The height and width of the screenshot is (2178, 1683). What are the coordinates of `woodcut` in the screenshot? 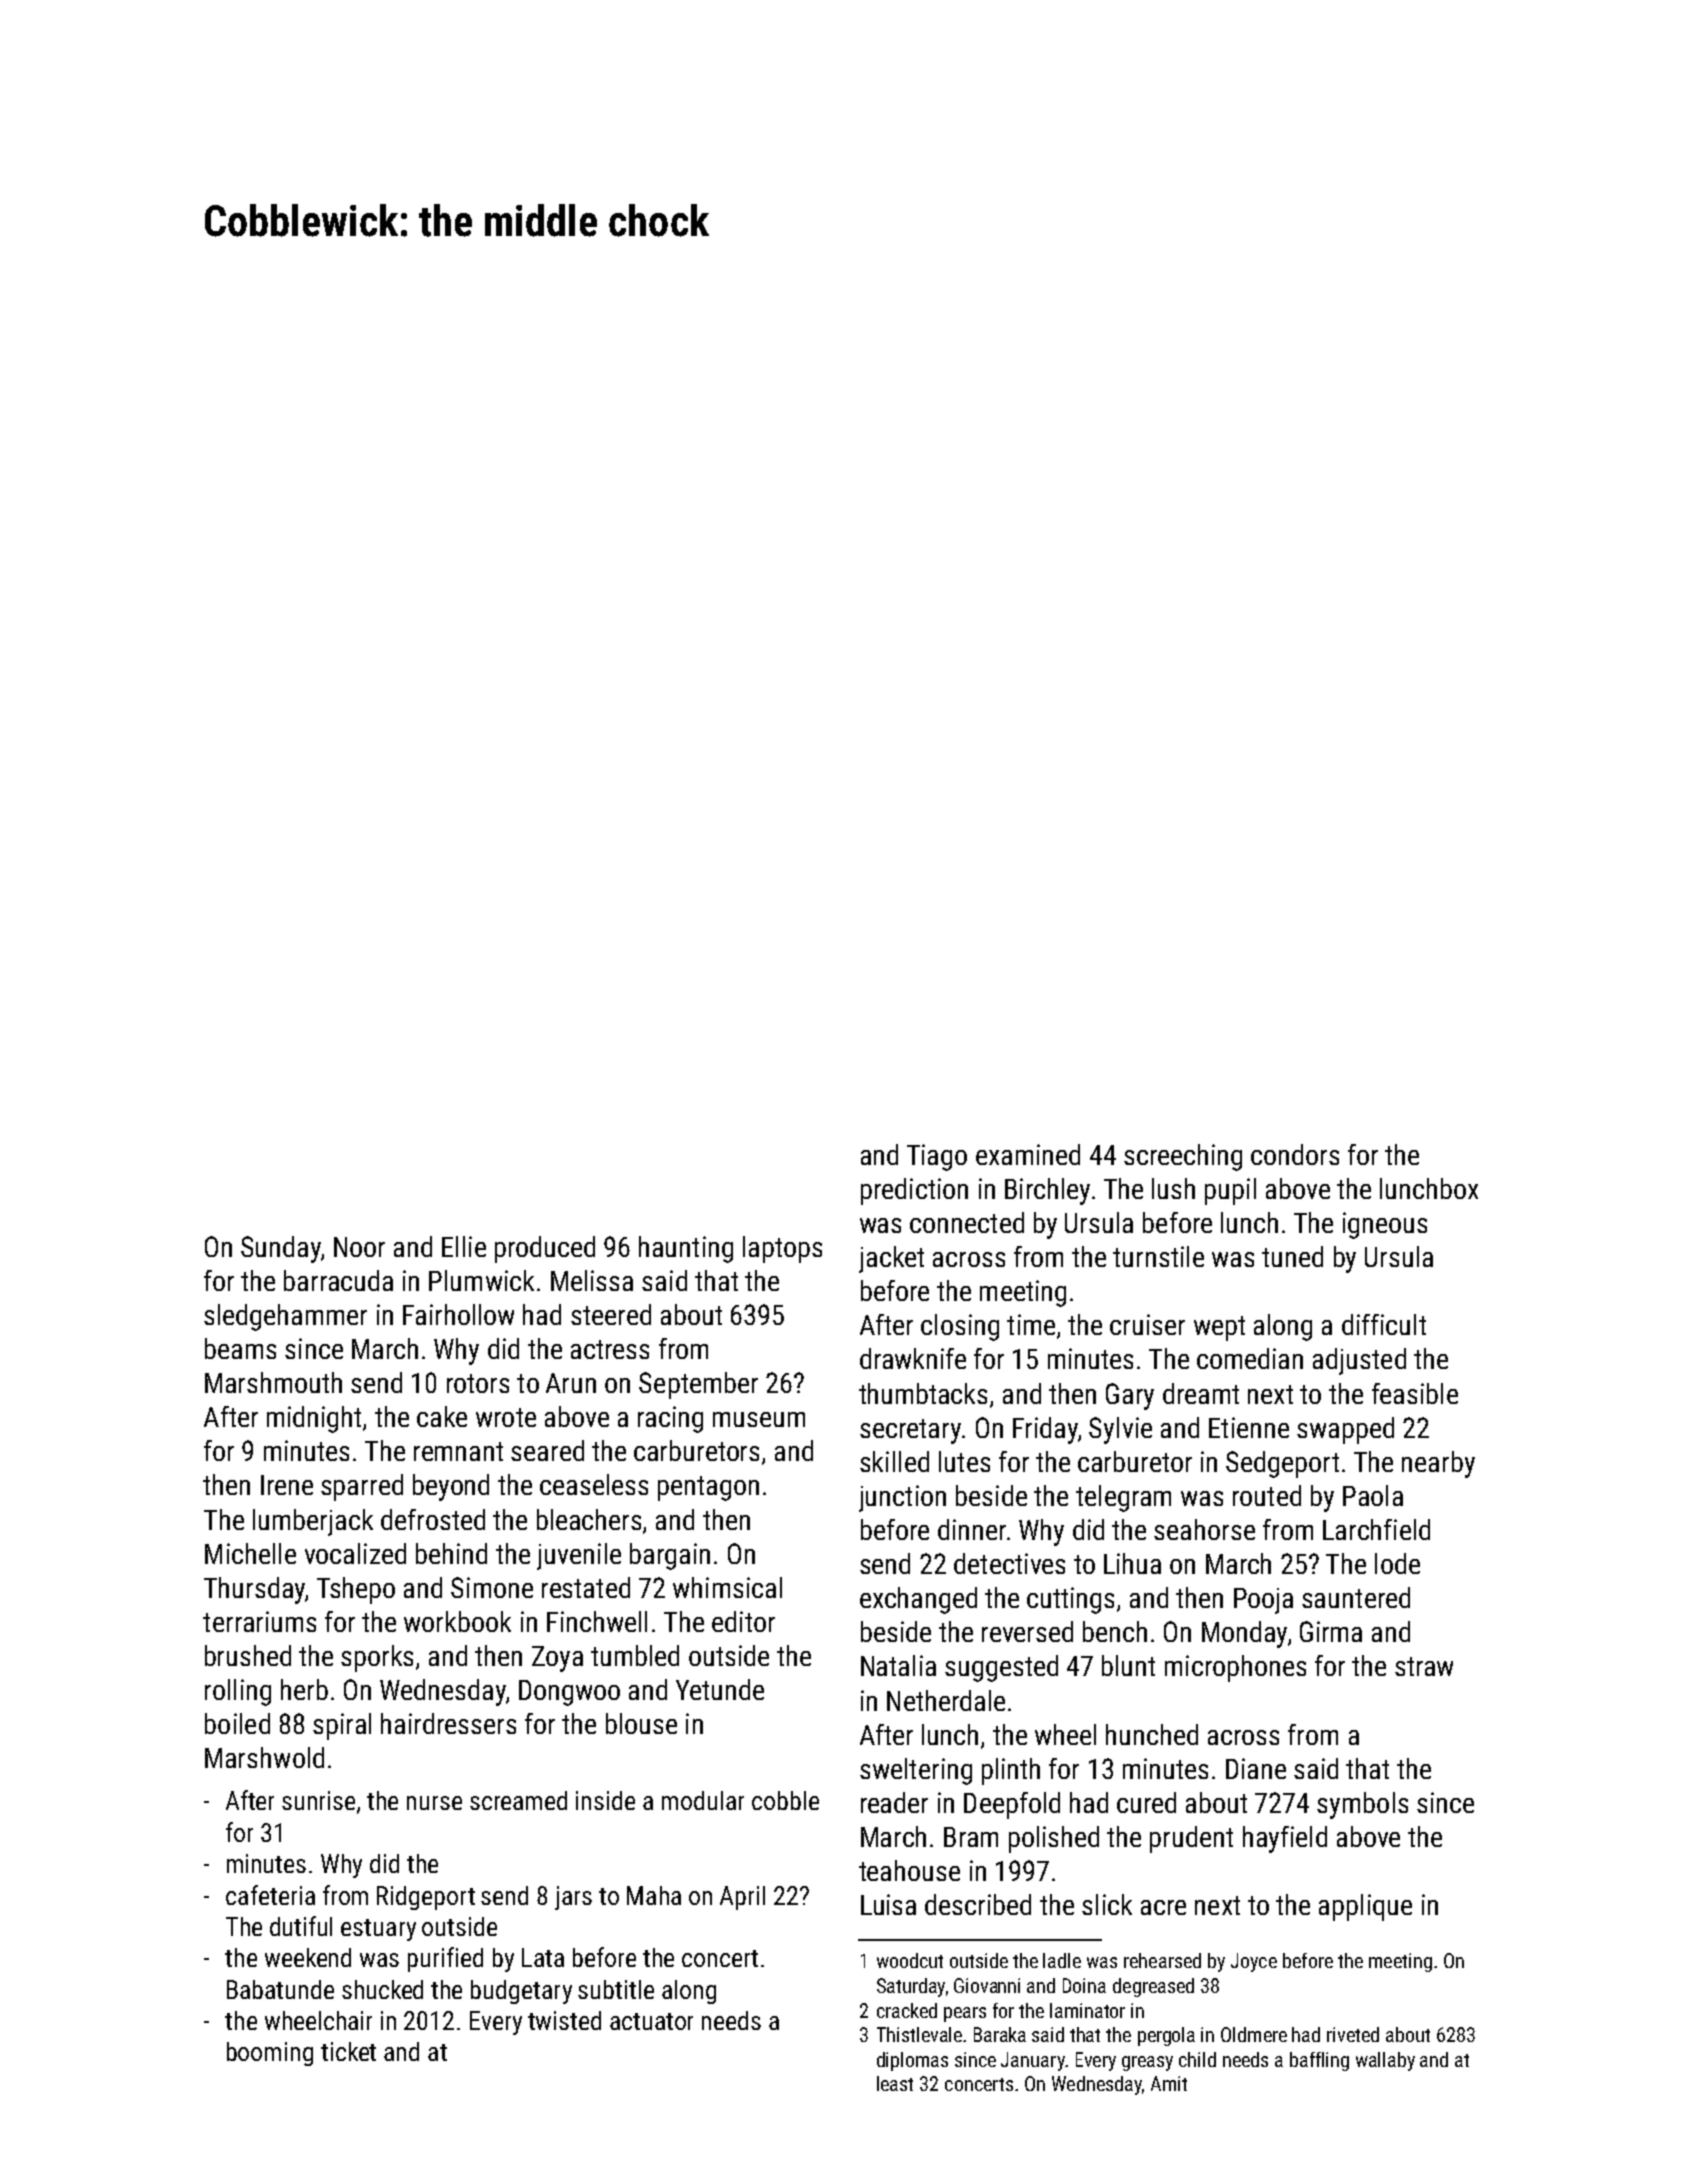 It's located at (910, 1960).
